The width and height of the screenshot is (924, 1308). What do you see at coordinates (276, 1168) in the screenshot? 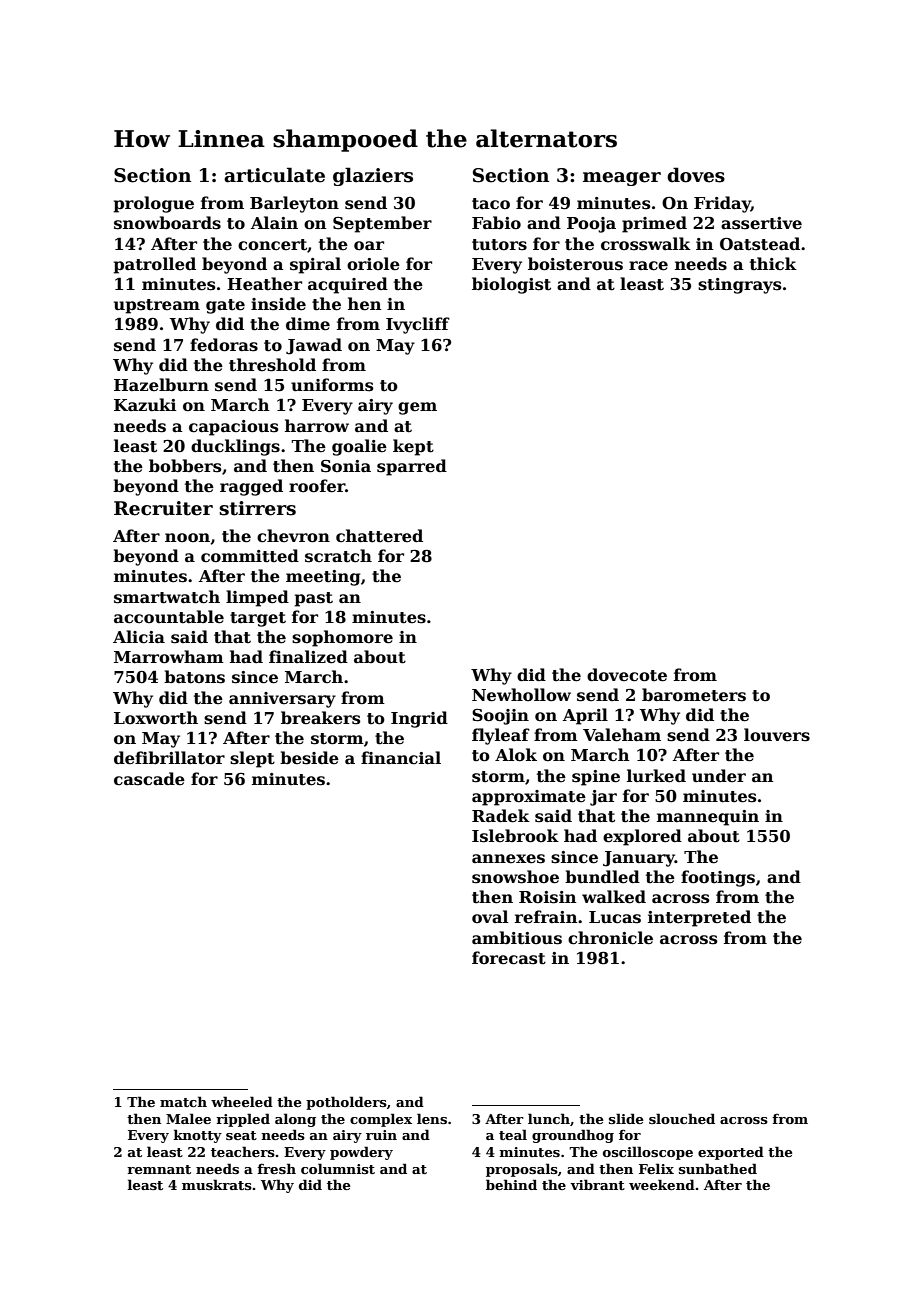
I see `fresh` at bounding box center [276, 1168].
